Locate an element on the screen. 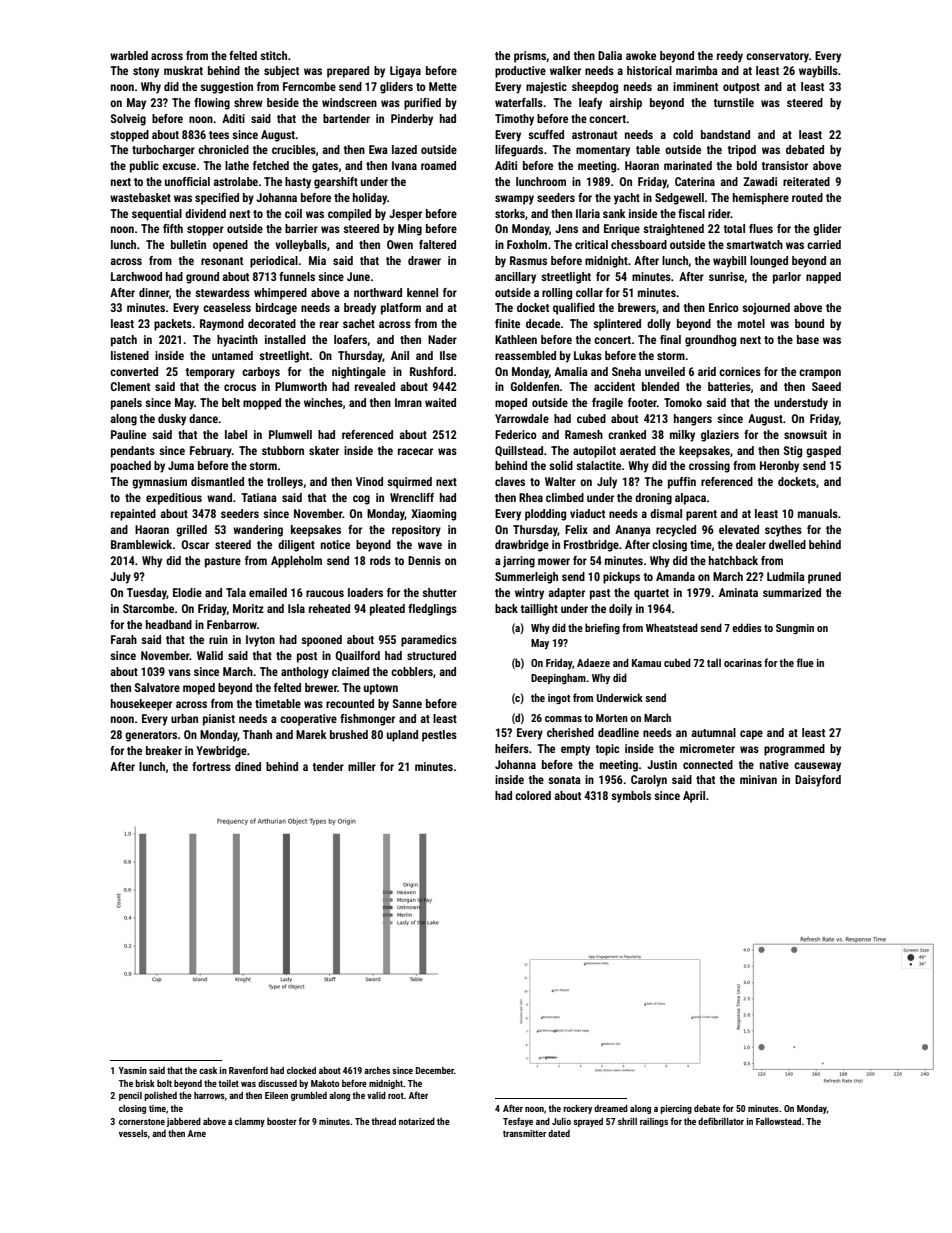 Image resolution: width=952 pixels, height=1233 pixels. transistor is located at coordinates (785, 165).
